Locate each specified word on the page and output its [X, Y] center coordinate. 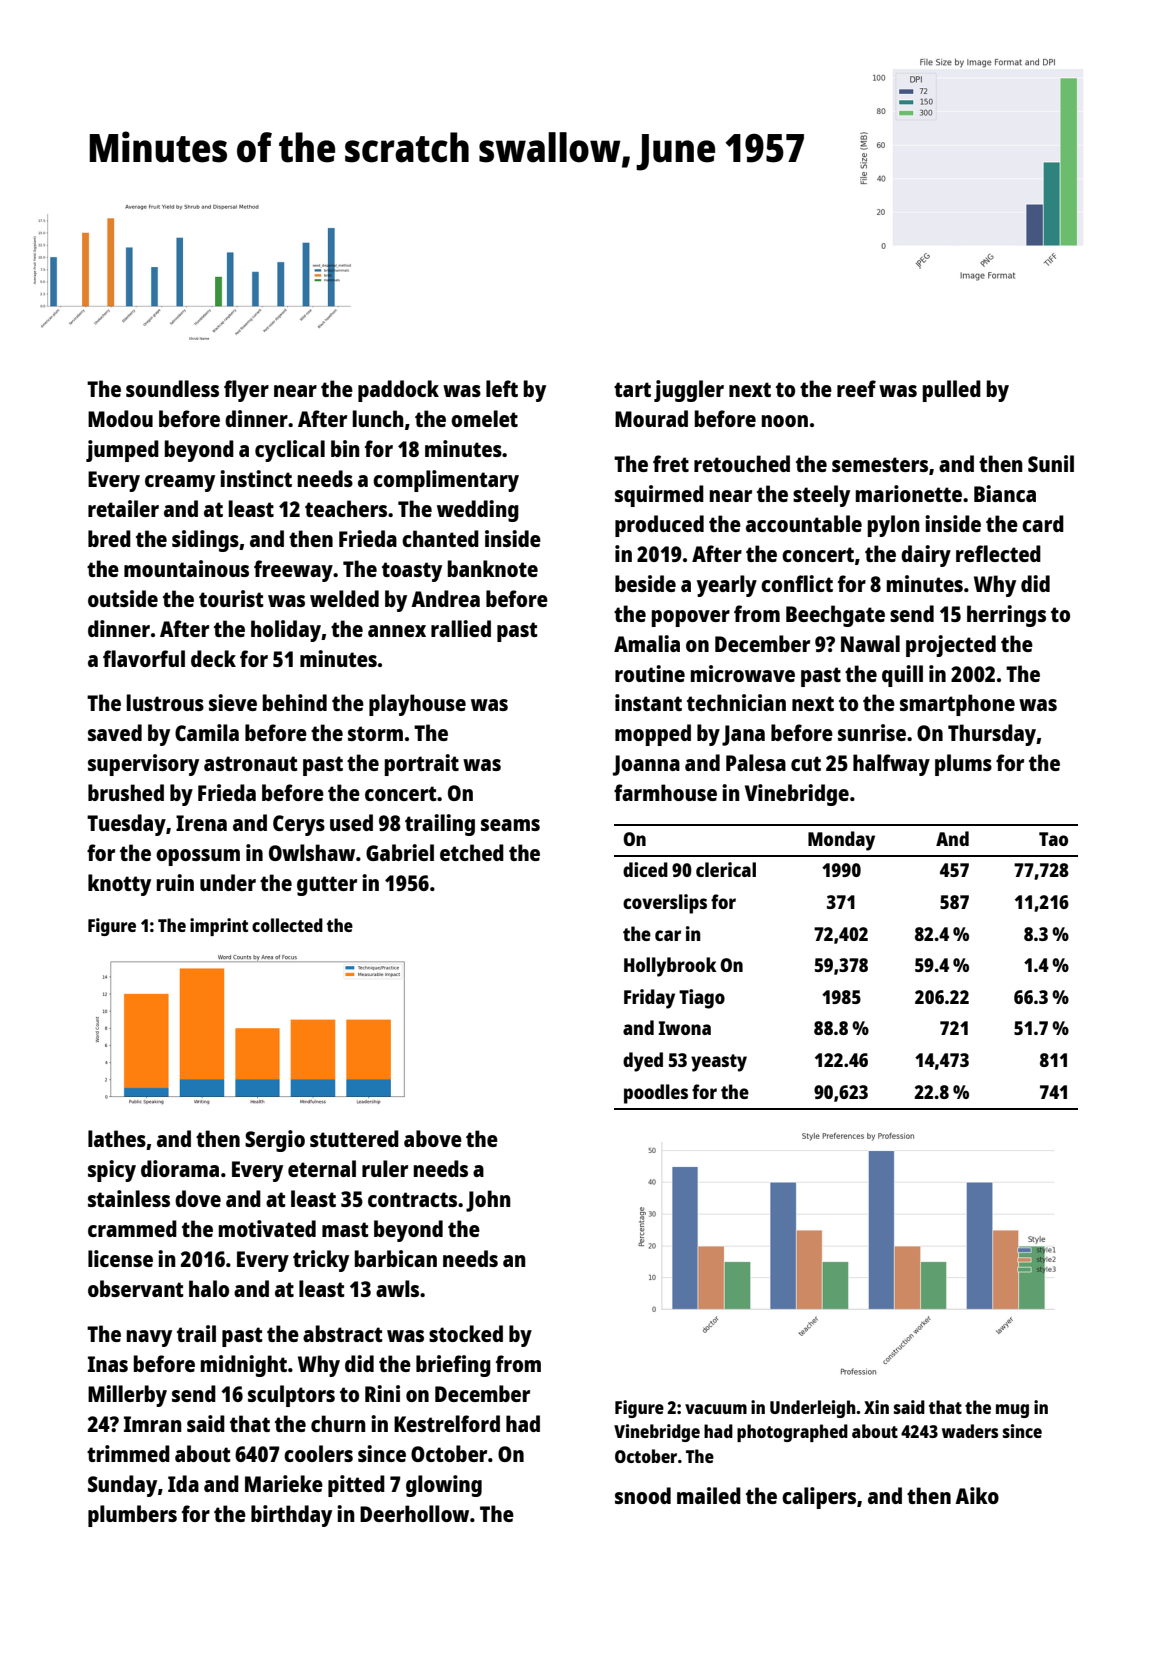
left [502, 388]
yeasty [719, 1063]
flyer [246, 391]
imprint [219, 927]
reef [856, 388]
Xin [876, 1407]
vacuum [716, 1409]
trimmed [128, 1453]
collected [287, 925]
